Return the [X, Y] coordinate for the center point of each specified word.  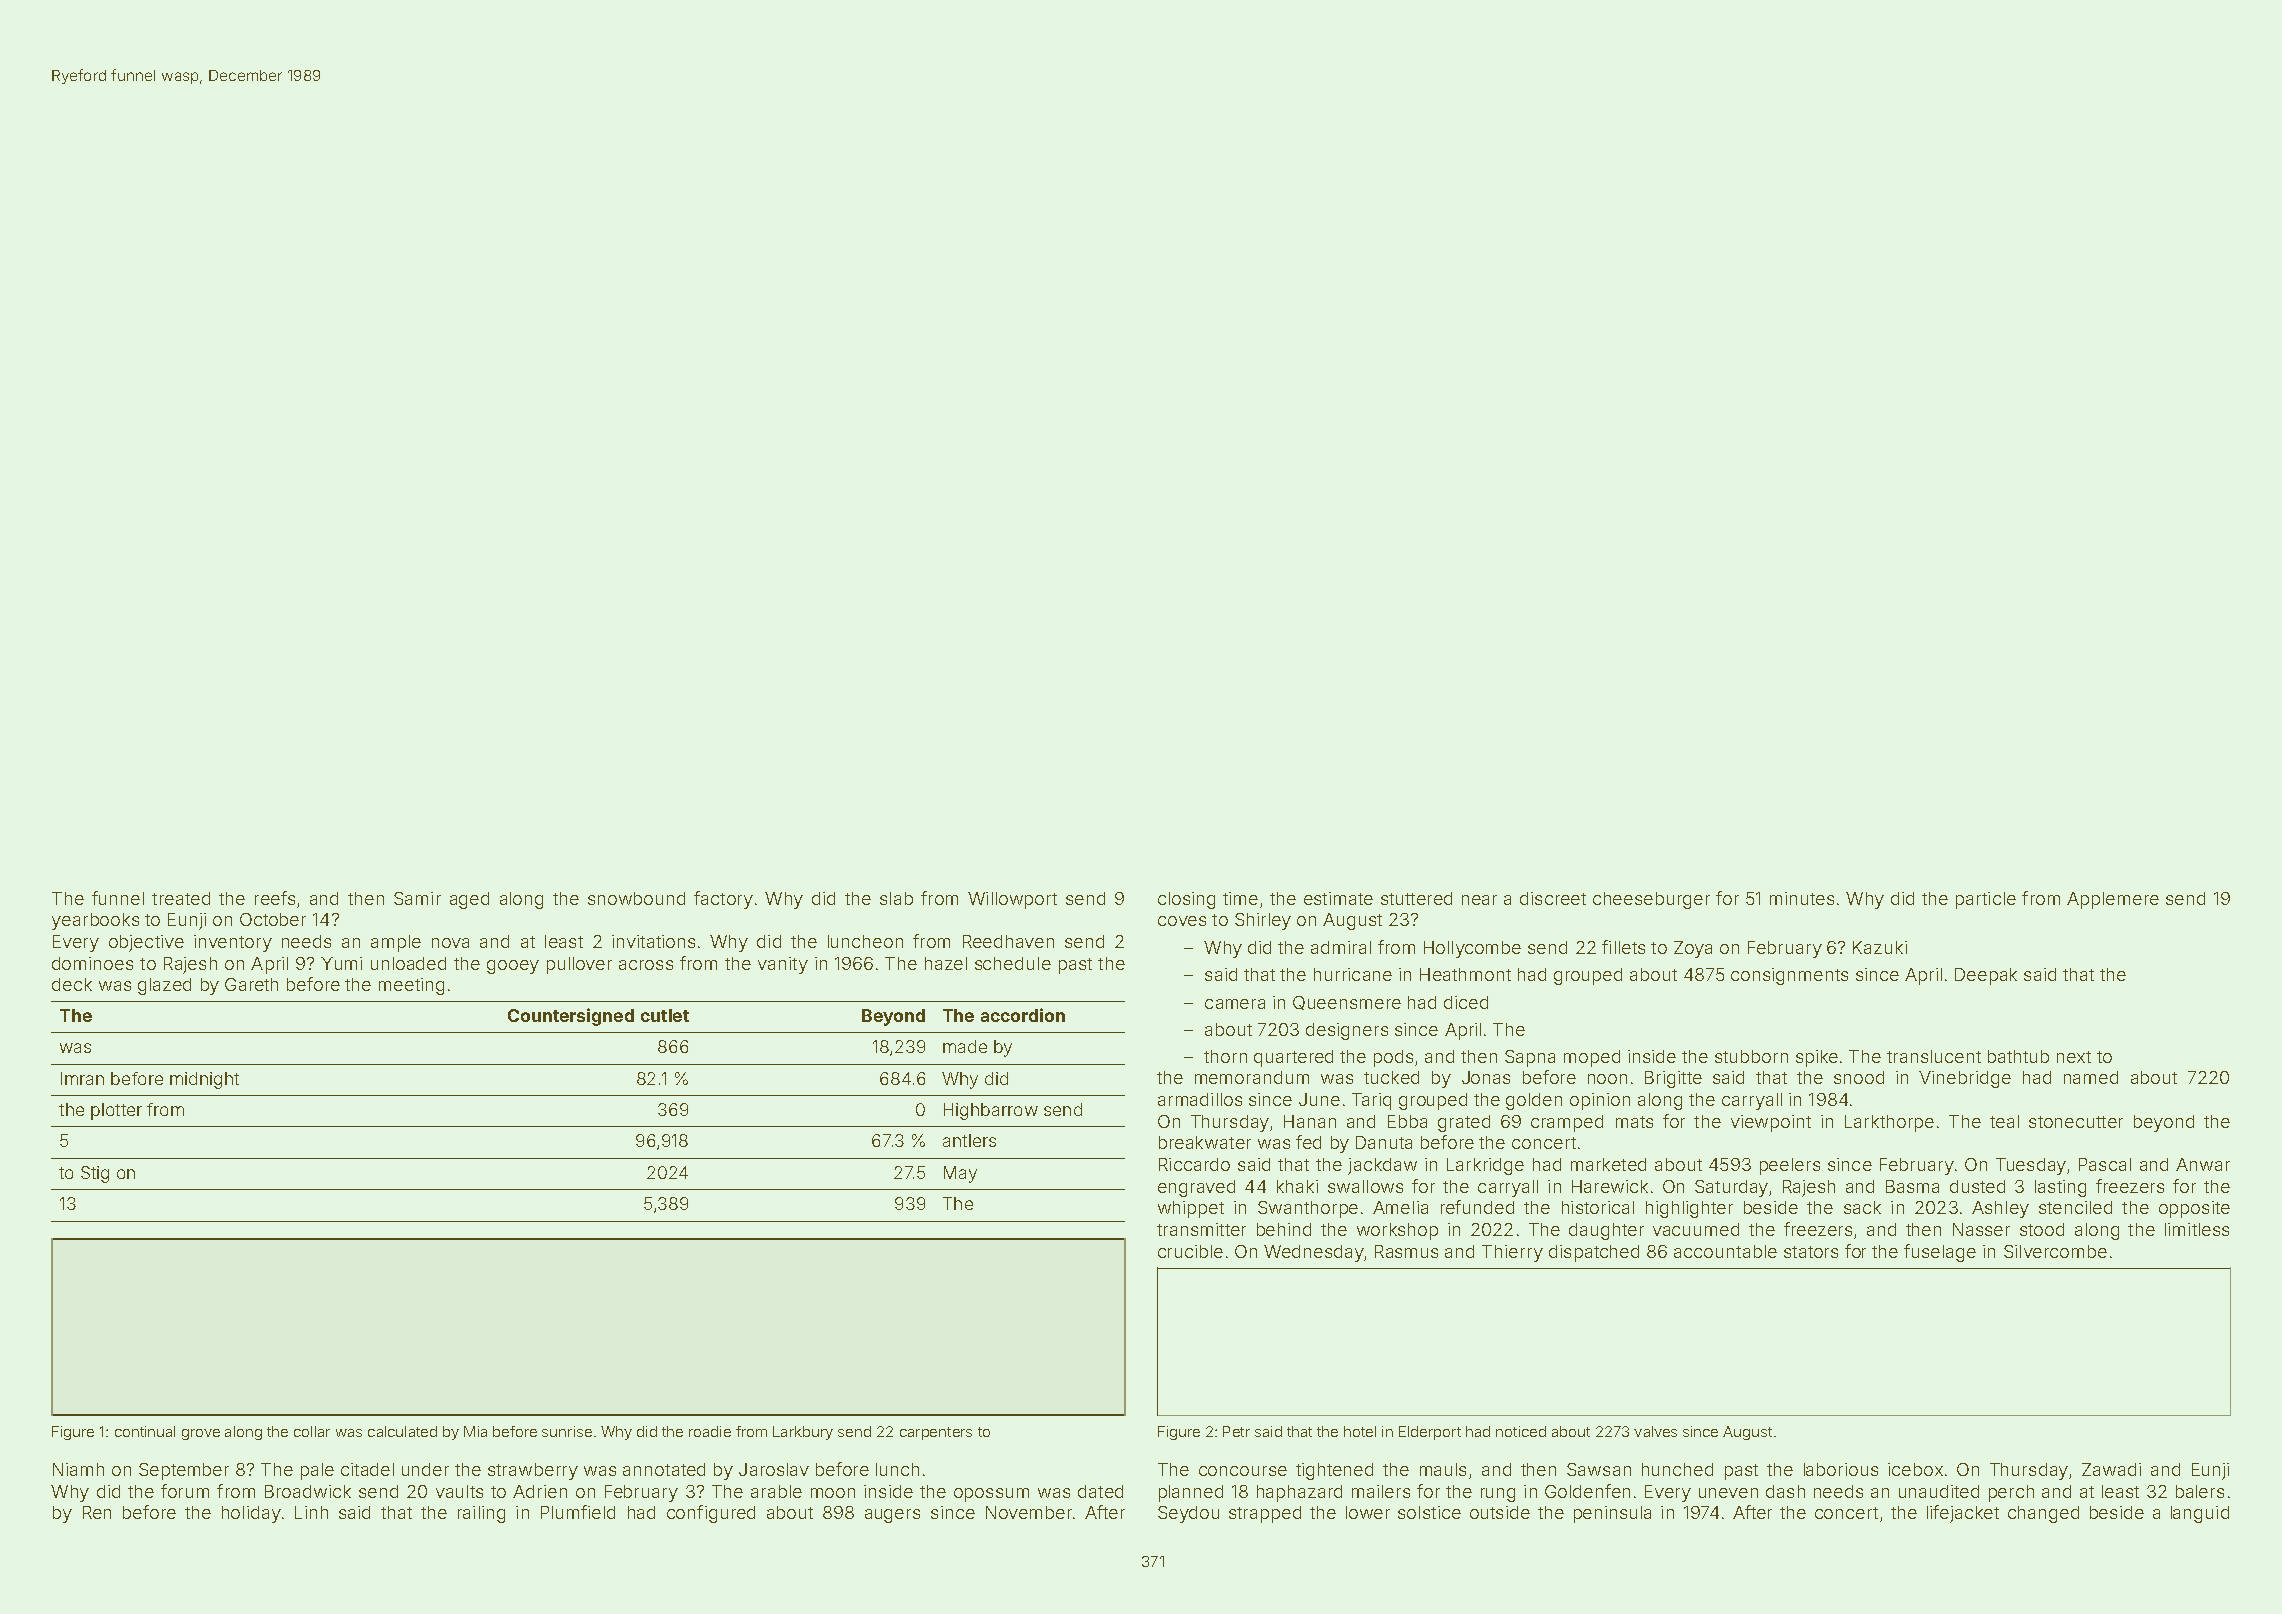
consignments [1789, 976]
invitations [653, 941]
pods [1393, 1058]
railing [481, 1514]
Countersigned [571, 1017]
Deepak [1986, 976]
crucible [1190, 1251]
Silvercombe [2055, 1251]
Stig [95, 1174]
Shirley [1263, 921]
